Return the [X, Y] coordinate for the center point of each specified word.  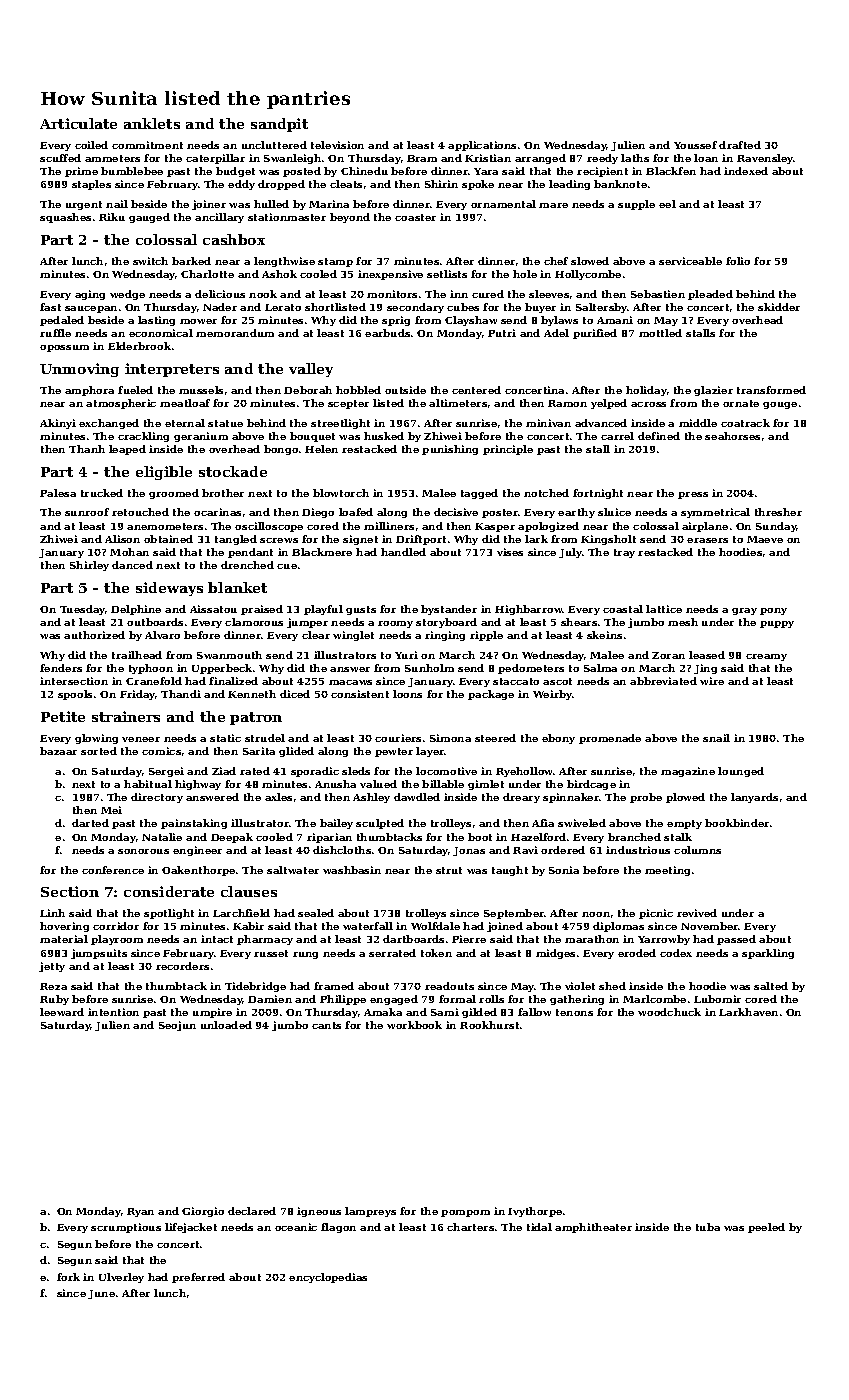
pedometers [531, 669]
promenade [610, 739]
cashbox [234, 239]
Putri [502, 333]
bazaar [58, 751]
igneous [319, 1212]
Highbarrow [529, 610]
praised [262, 610]
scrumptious [126, 1228]
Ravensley [765, 159]
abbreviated [663, 681]
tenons [574, 1012]
